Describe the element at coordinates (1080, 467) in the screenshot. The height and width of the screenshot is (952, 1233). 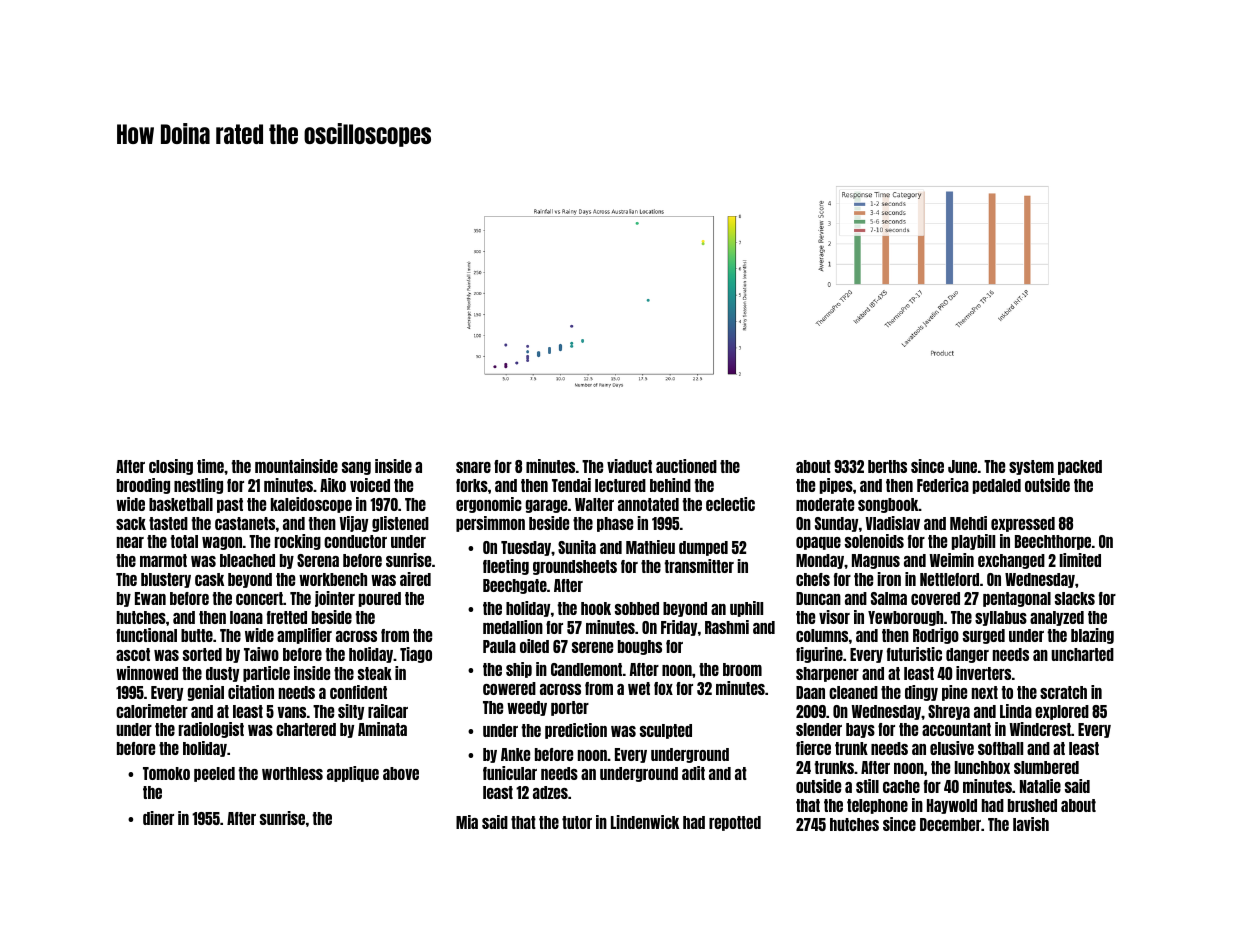
I see `packed` at that location.
